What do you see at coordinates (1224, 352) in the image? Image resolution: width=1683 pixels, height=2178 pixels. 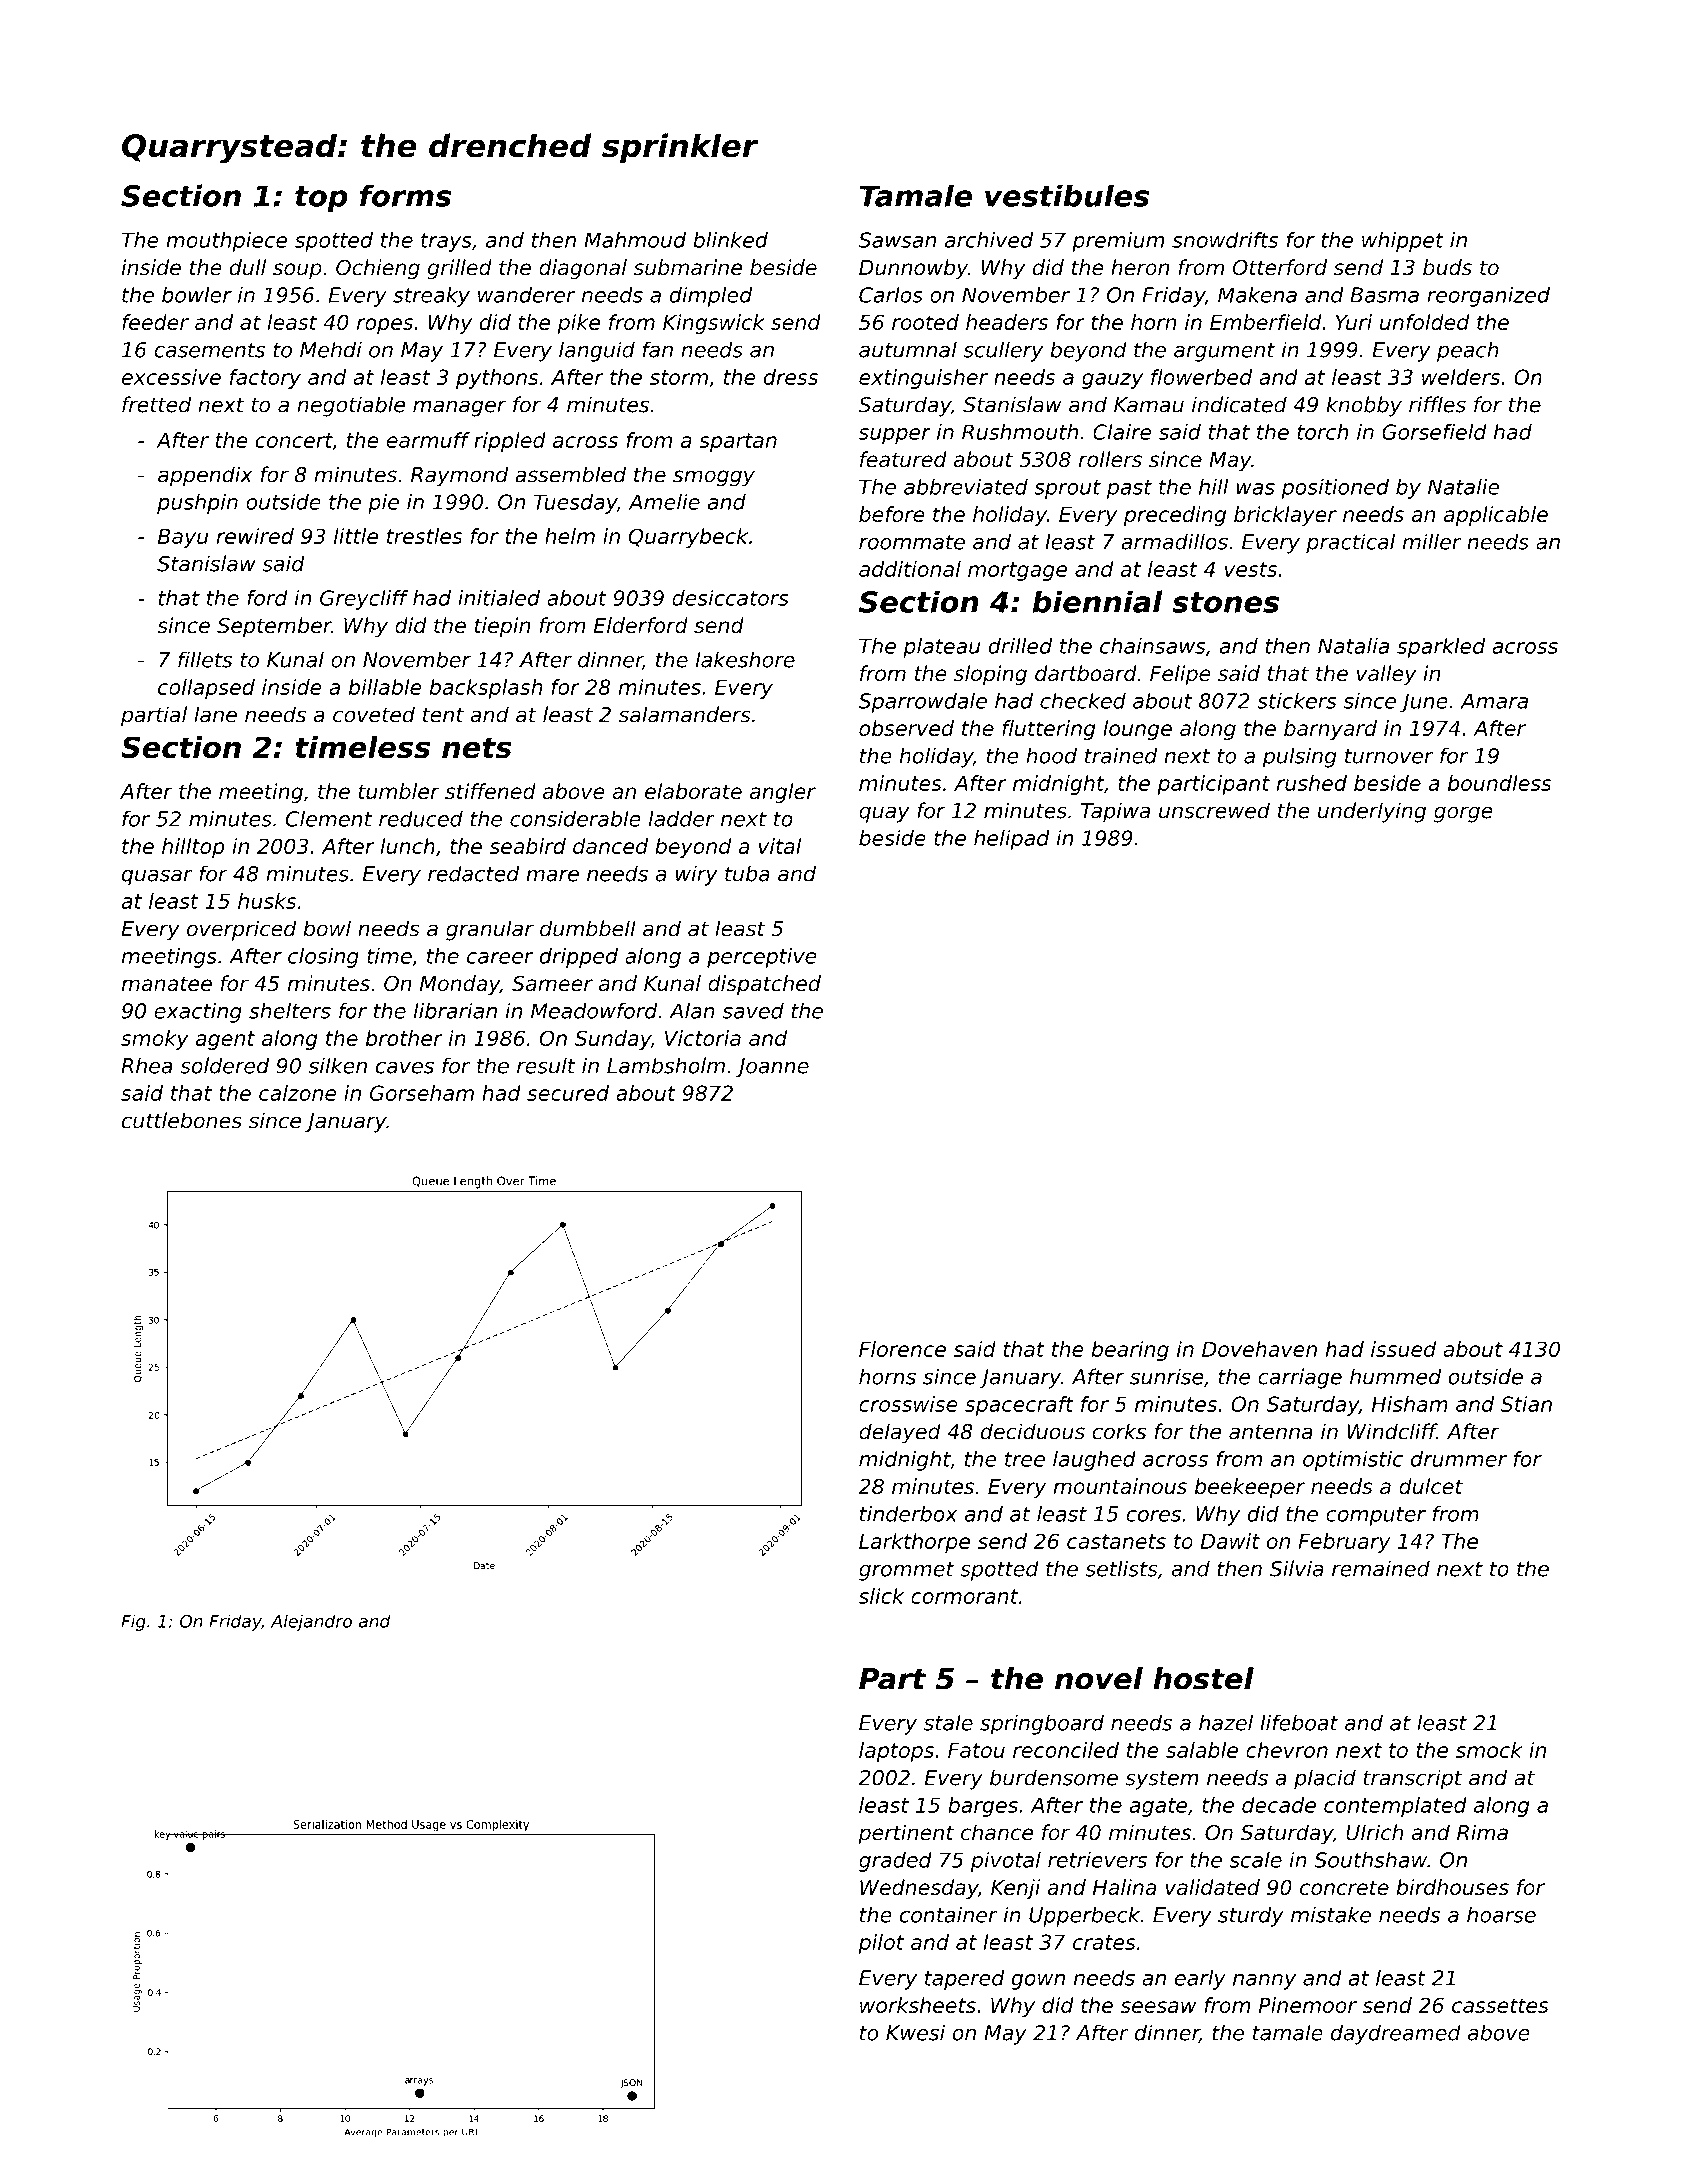 I see `argument` at bounding box center [1224, 352].
